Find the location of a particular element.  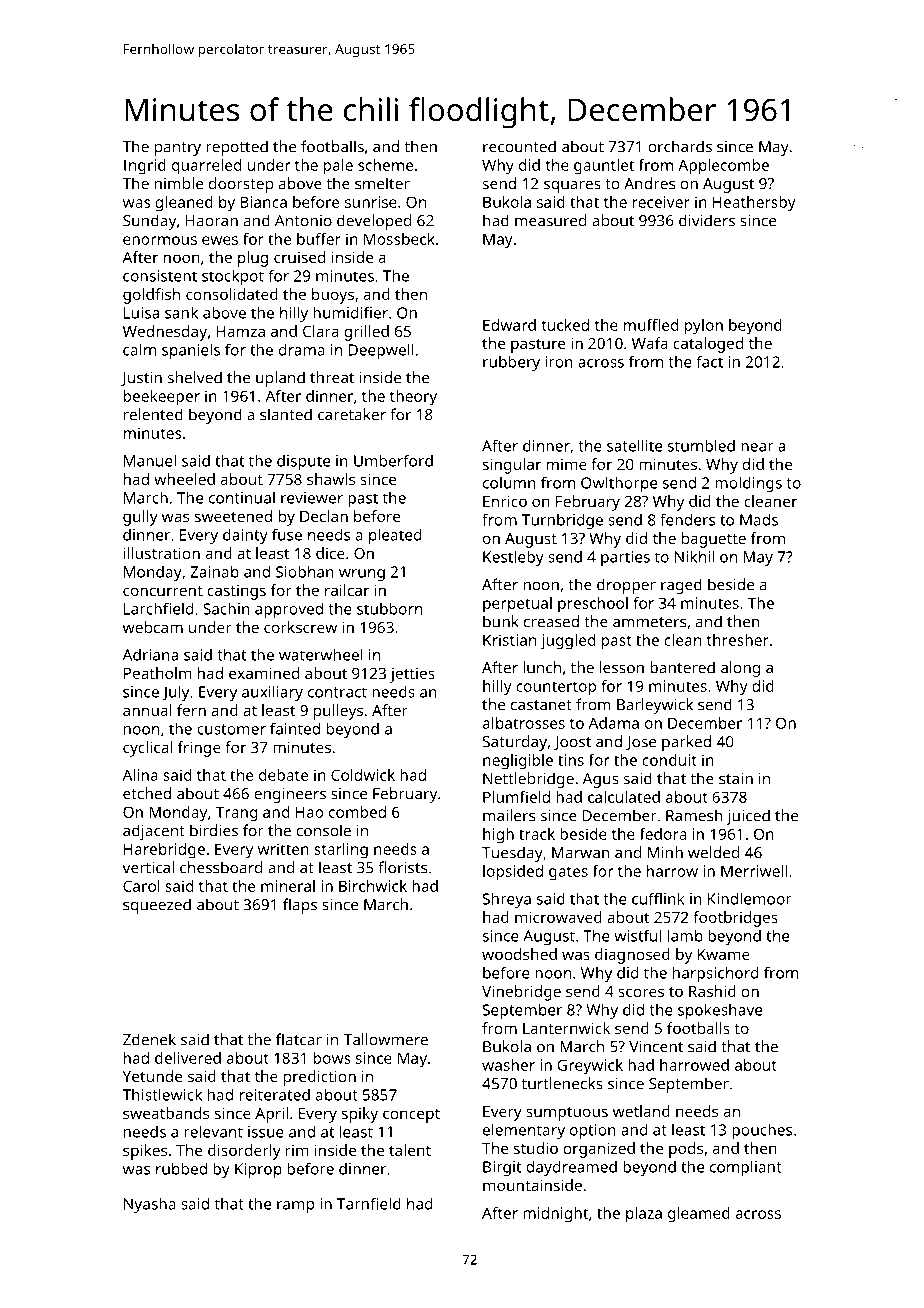

illustration is located at coordinates (162, 553).
